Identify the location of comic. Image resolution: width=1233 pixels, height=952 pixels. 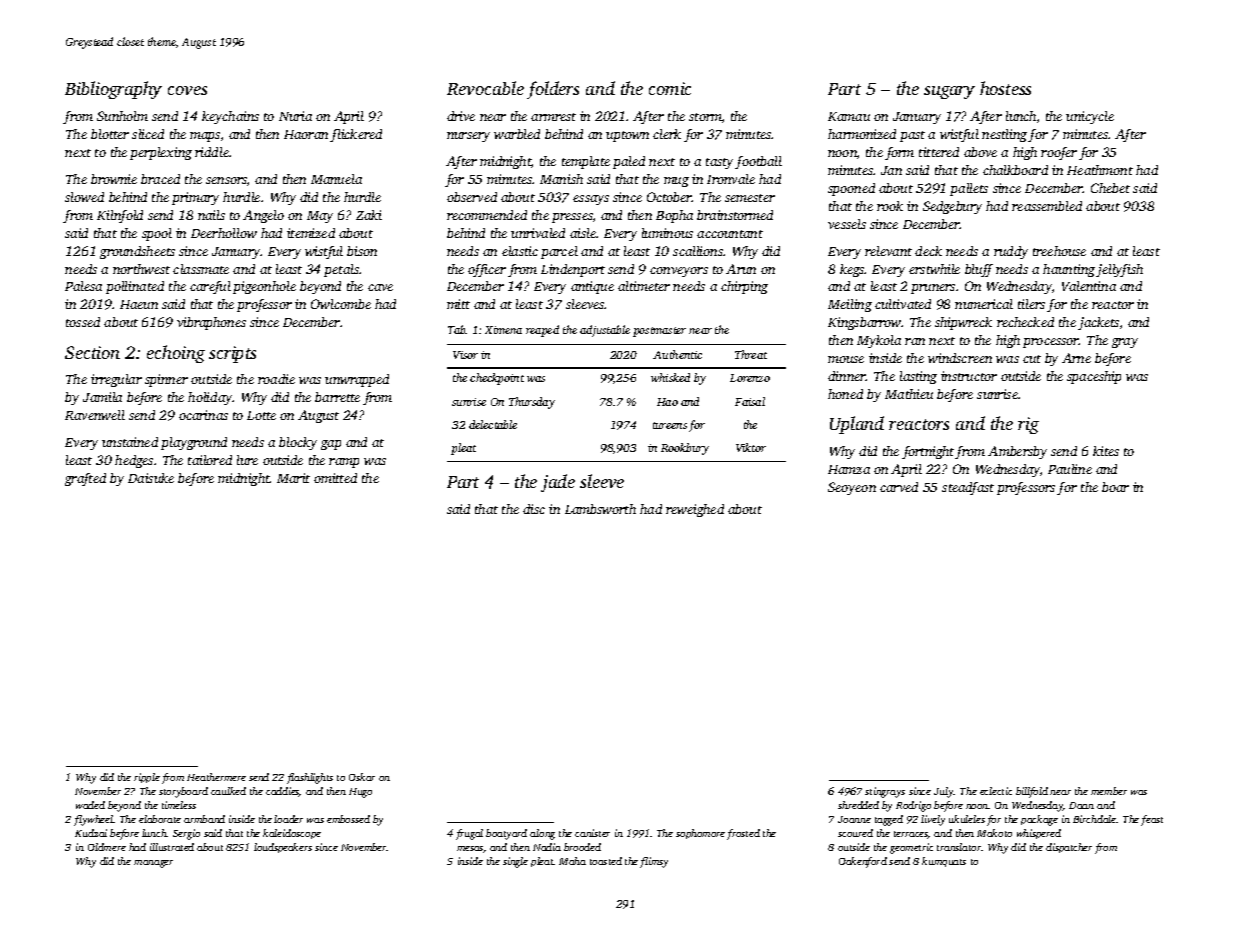
(670, 88).
